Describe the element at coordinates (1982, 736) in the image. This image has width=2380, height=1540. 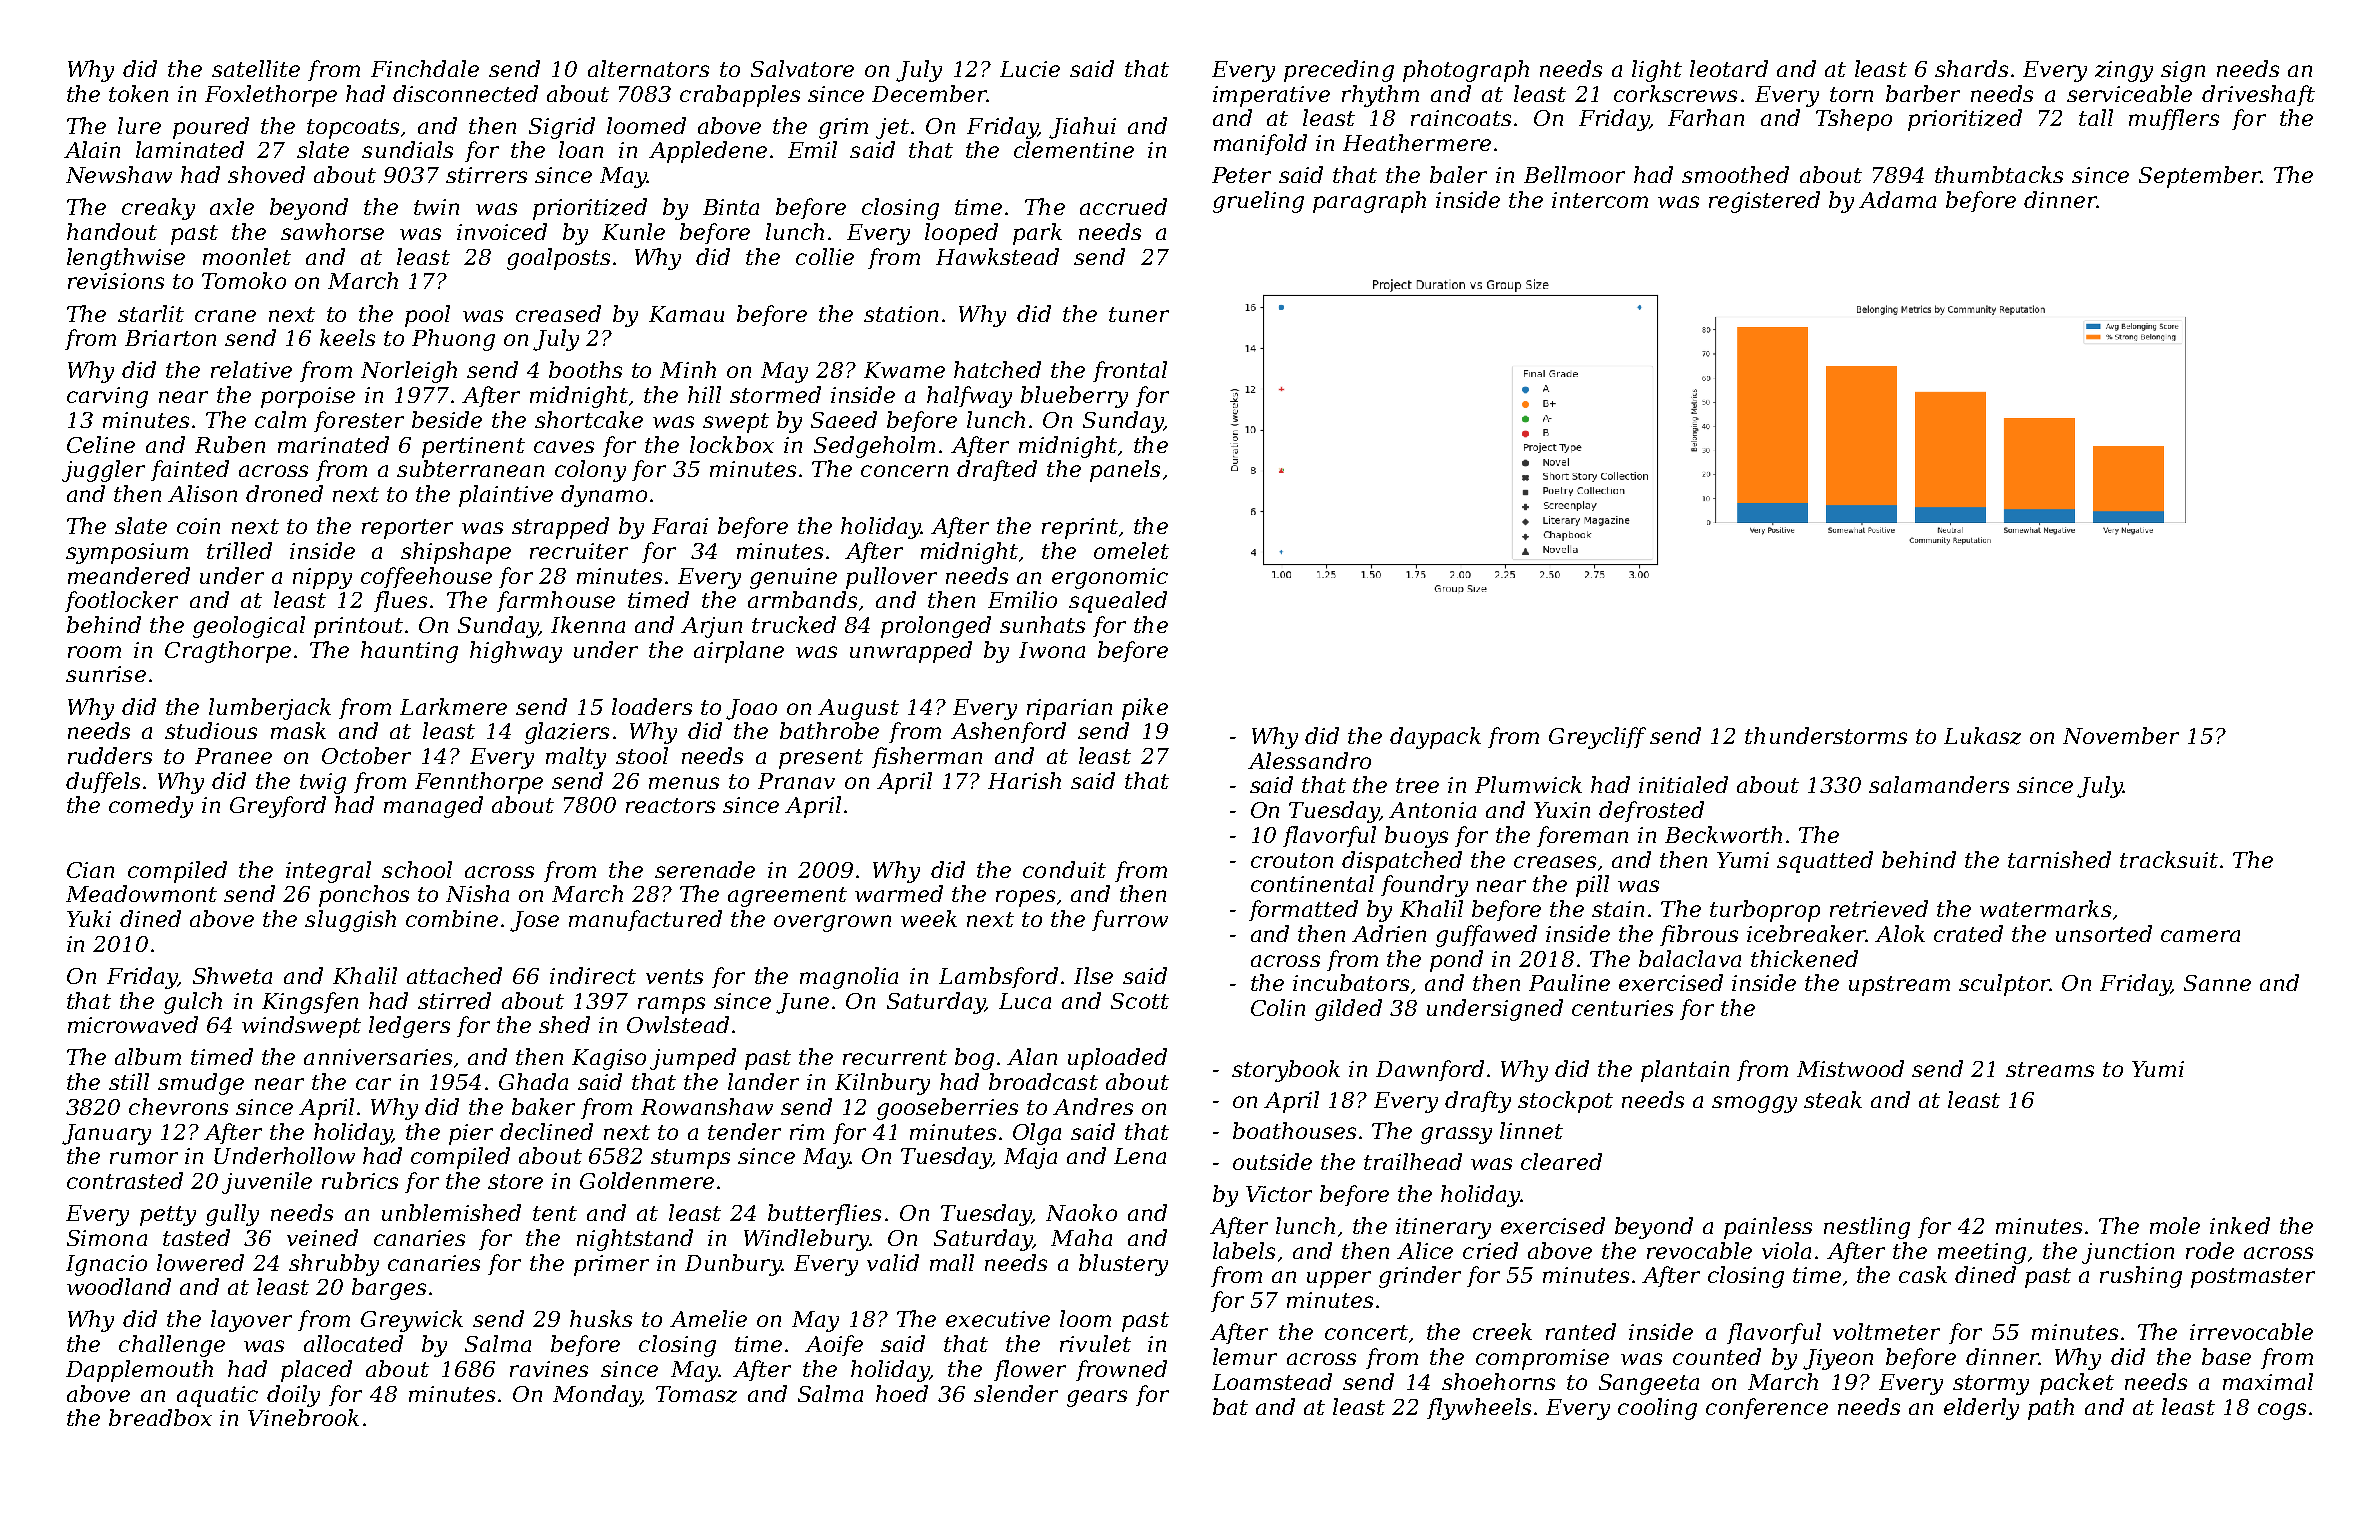
I see `Lukasz` at that location.
